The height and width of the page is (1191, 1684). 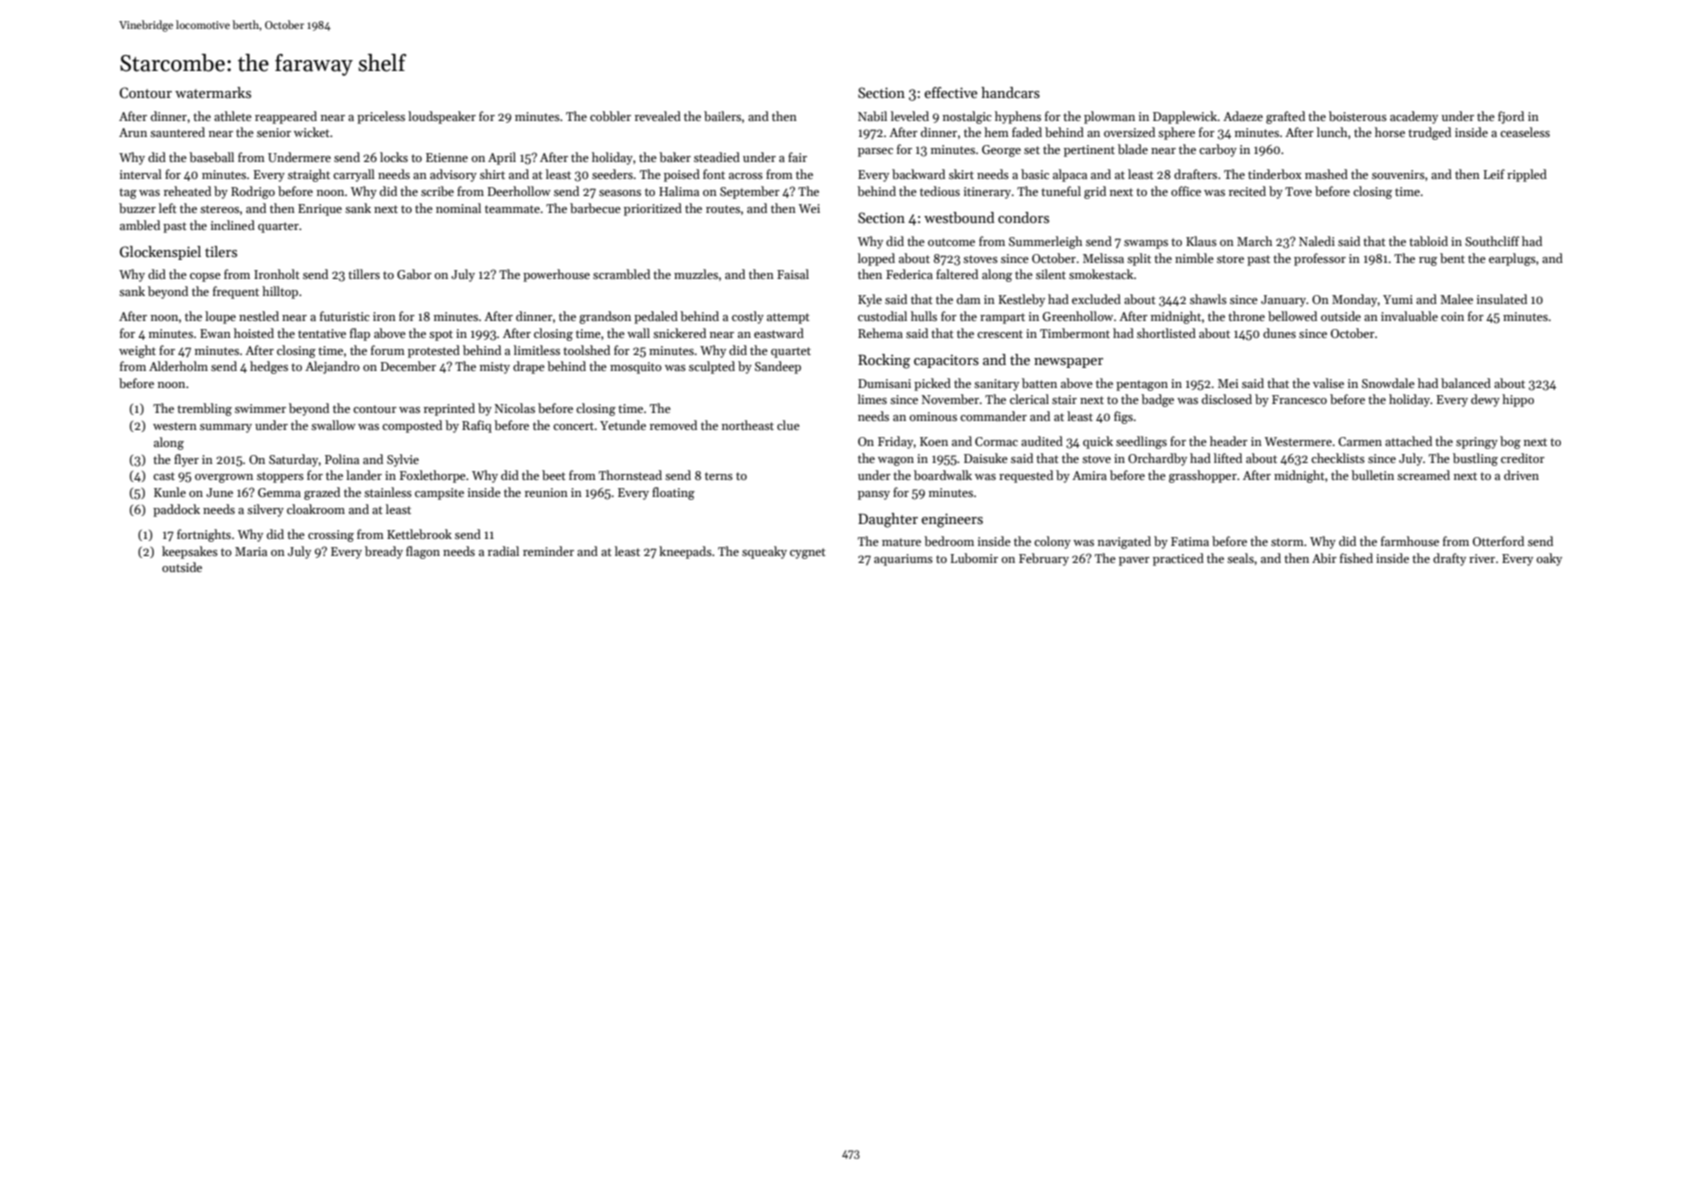 I want to click on watermarks, so click(x=213, y=92).
